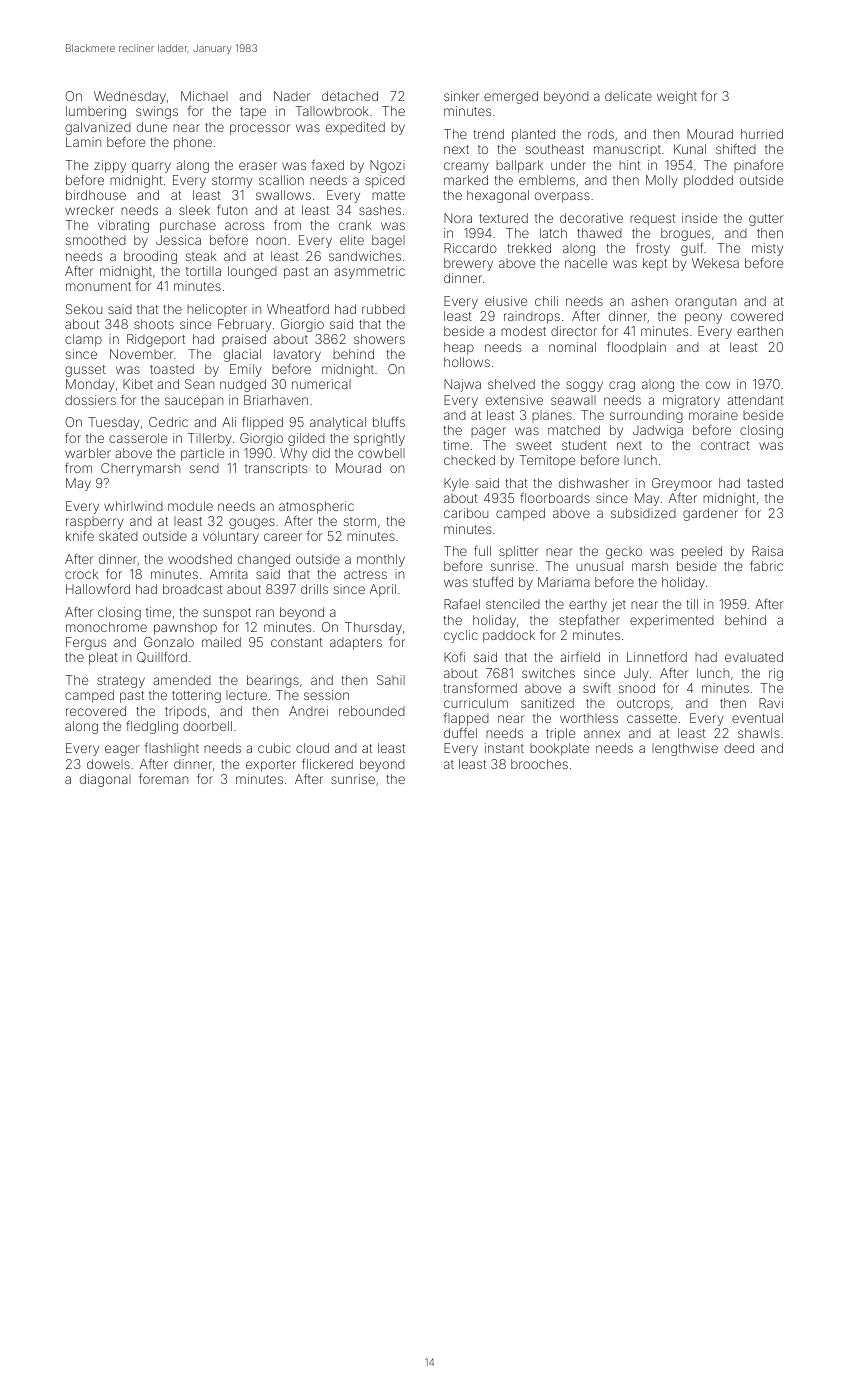 This screenshot has height=1400, width=849. I want to click on monument, so click(98, 286).
